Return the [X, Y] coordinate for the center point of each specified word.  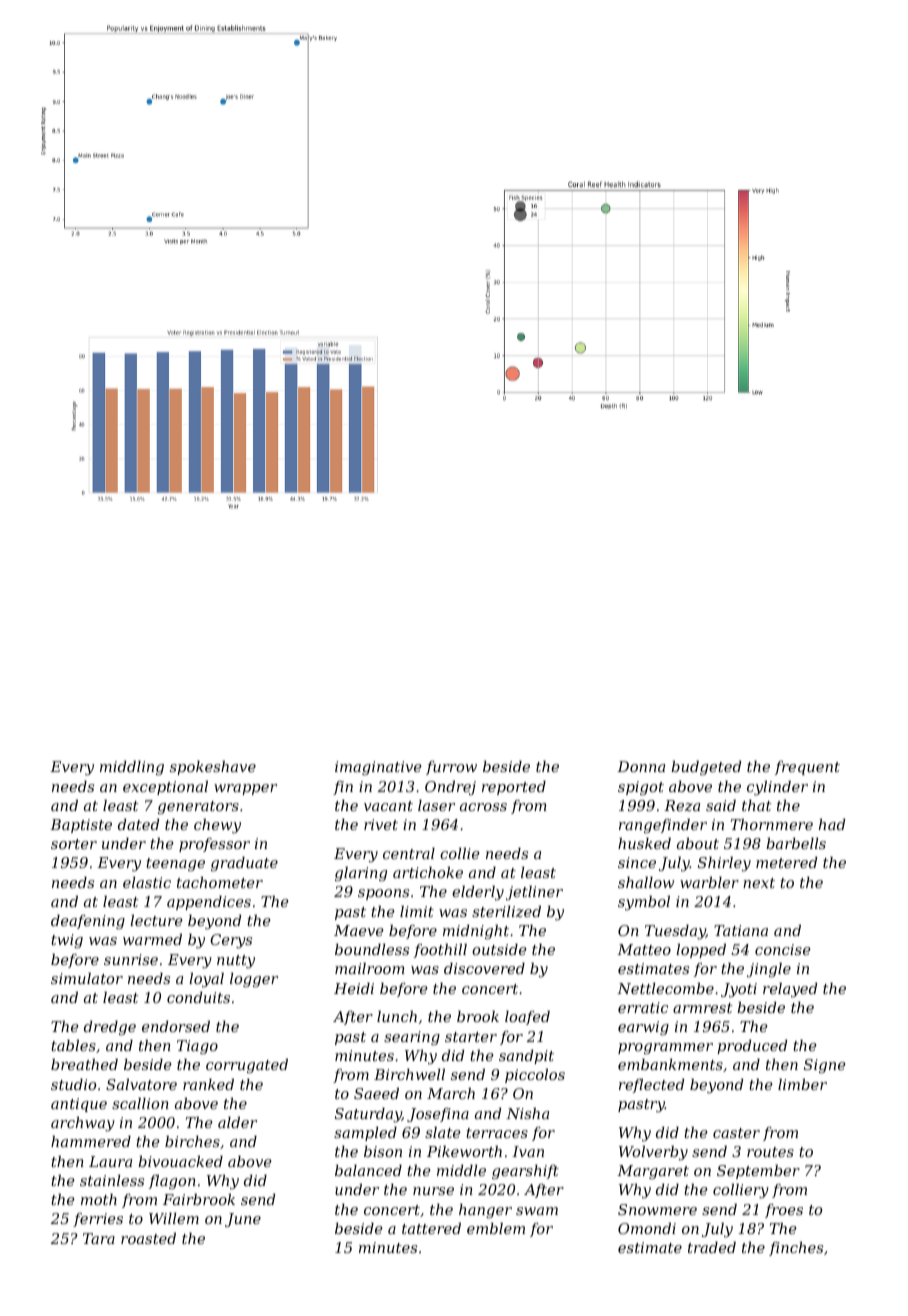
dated [138, 824]
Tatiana [741, 930]
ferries [98, 1220]
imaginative [378, 768]
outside [499, 949]
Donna [641, 766]
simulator [87, 978]
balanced [368, 1170]
